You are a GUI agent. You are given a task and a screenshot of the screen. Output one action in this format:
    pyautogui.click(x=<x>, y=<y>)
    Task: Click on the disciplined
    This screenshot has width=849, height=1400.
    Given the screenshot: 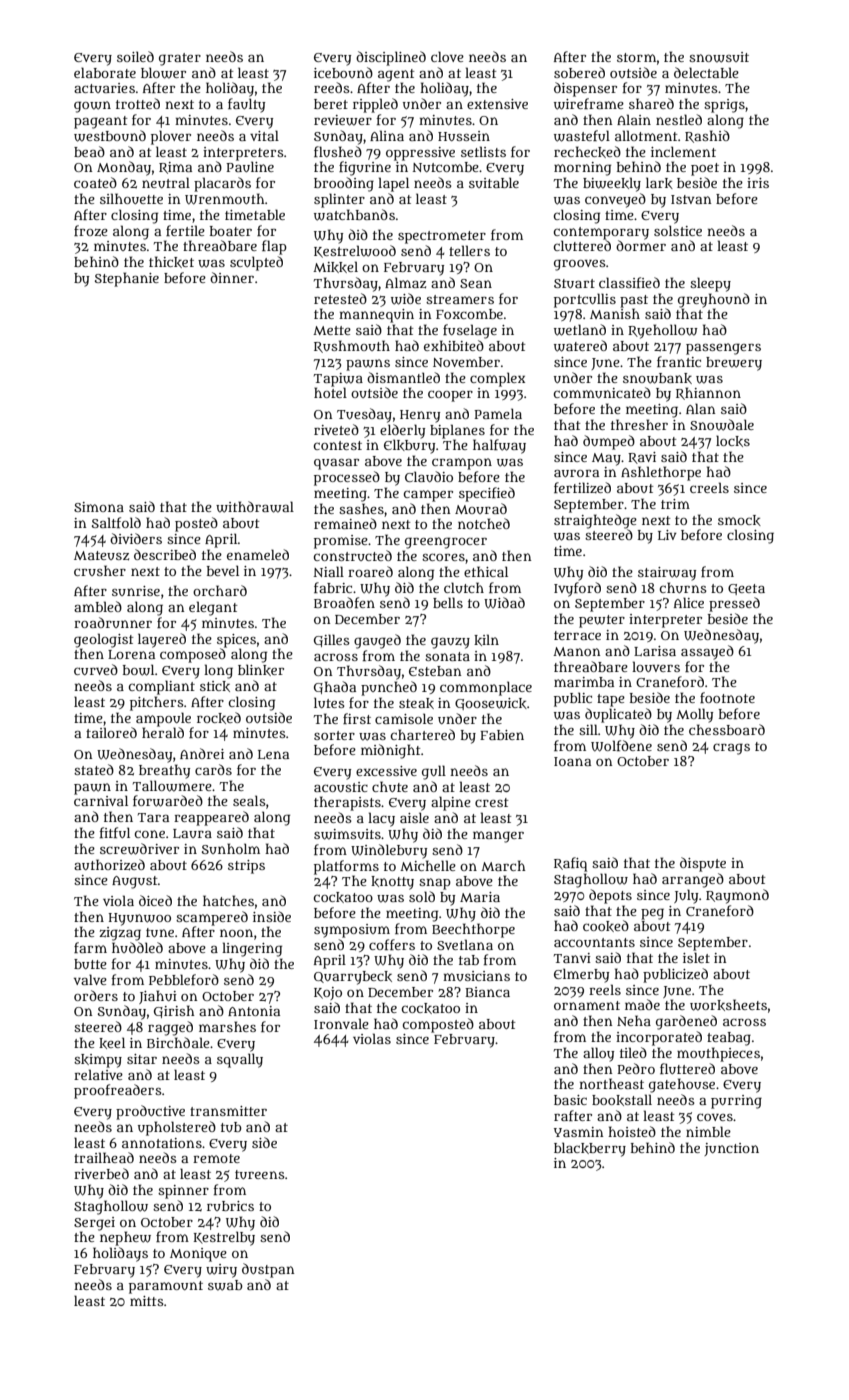 What is the action you would take?
    pyautogui.click(x=391, y=58)
